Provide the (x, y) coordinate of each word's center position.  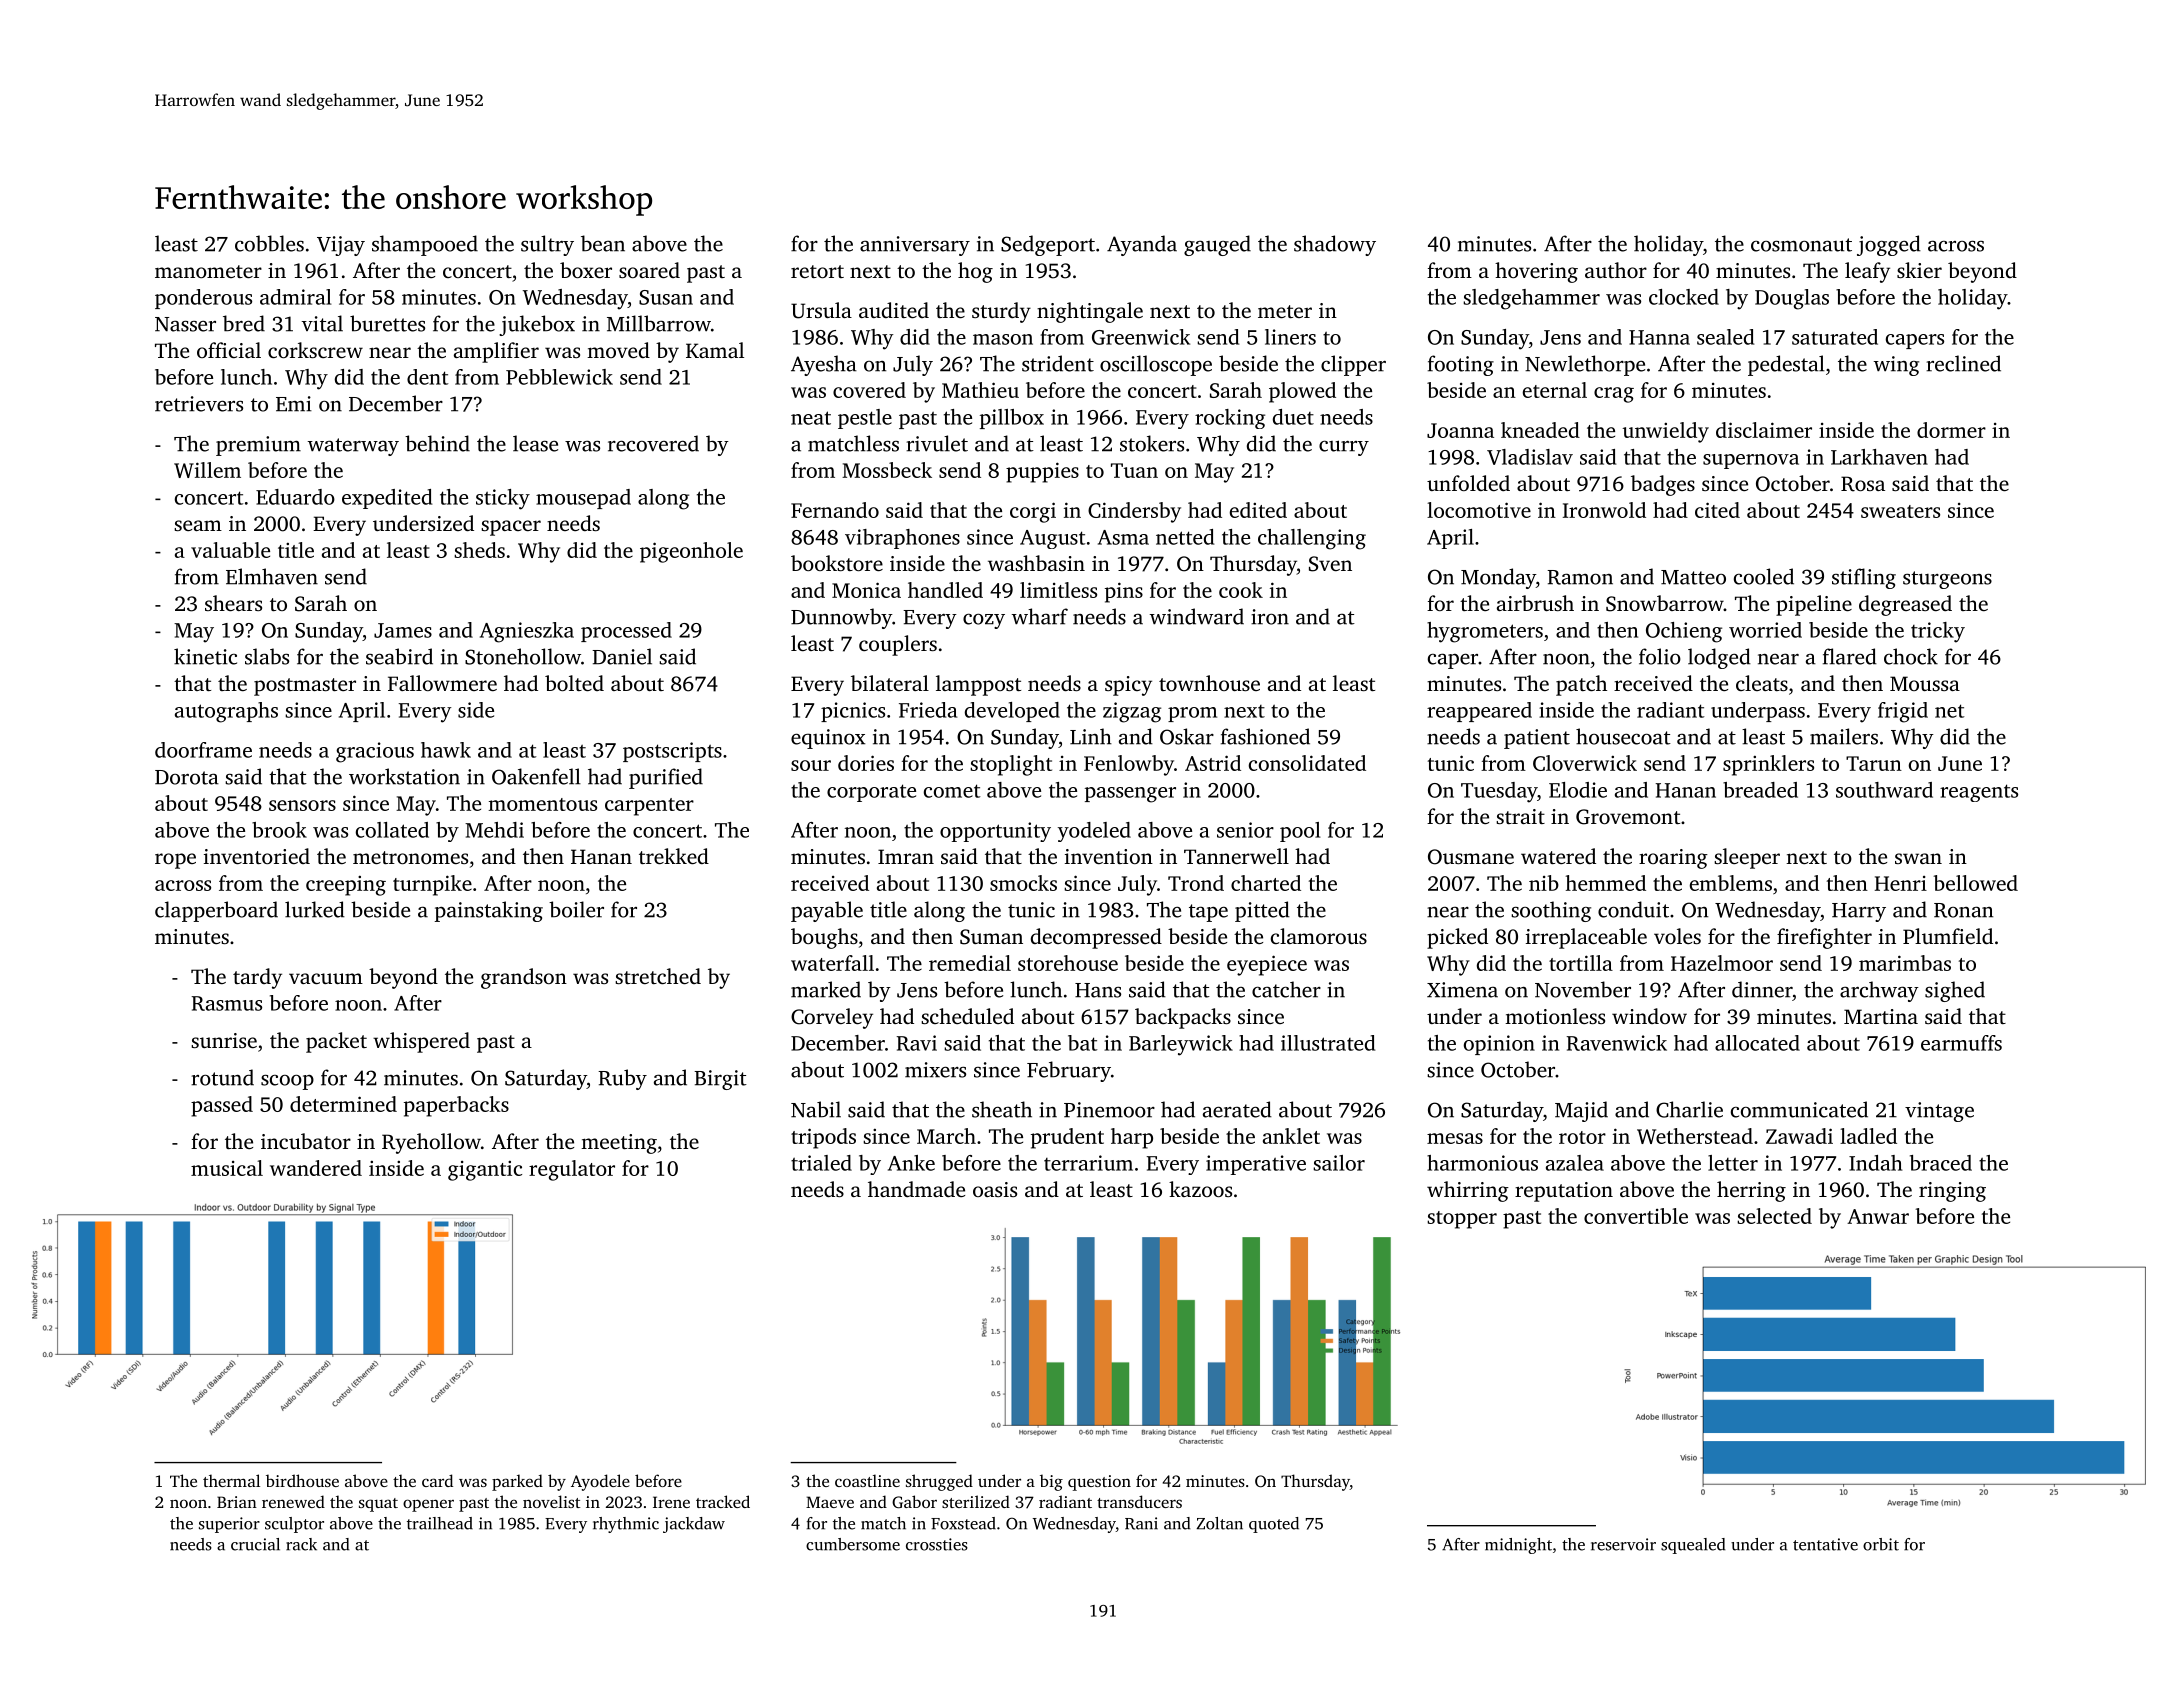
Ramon (1580, 577)
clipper (1353, 365)
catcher (1286, 989)
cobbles (269, 243)
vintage (1939, 1112)
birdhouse (302, 1480)
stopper (1462, 1220)
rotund (222, 1077)
